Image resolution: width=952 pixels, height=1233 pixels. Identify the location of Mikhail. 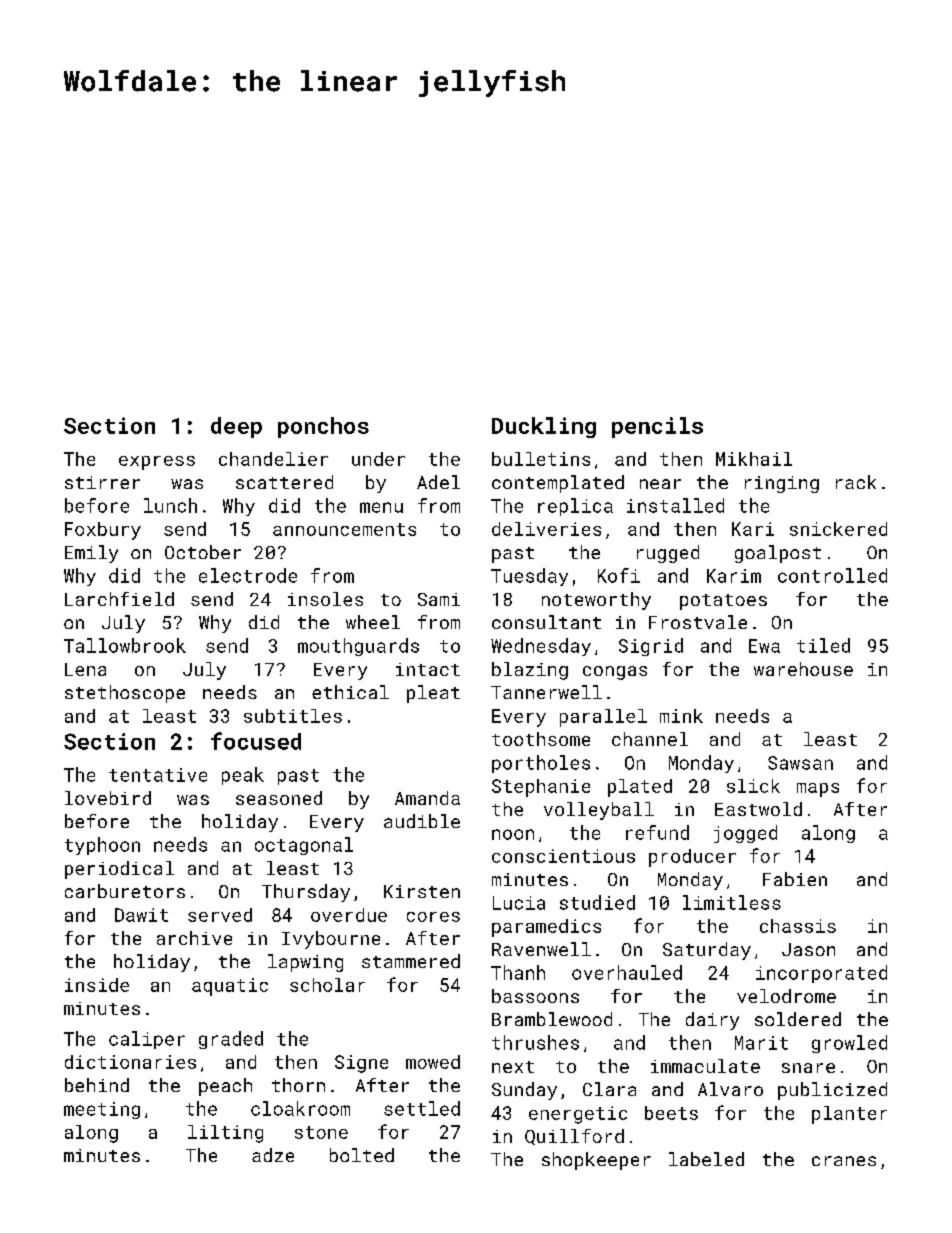
(754, 459).
